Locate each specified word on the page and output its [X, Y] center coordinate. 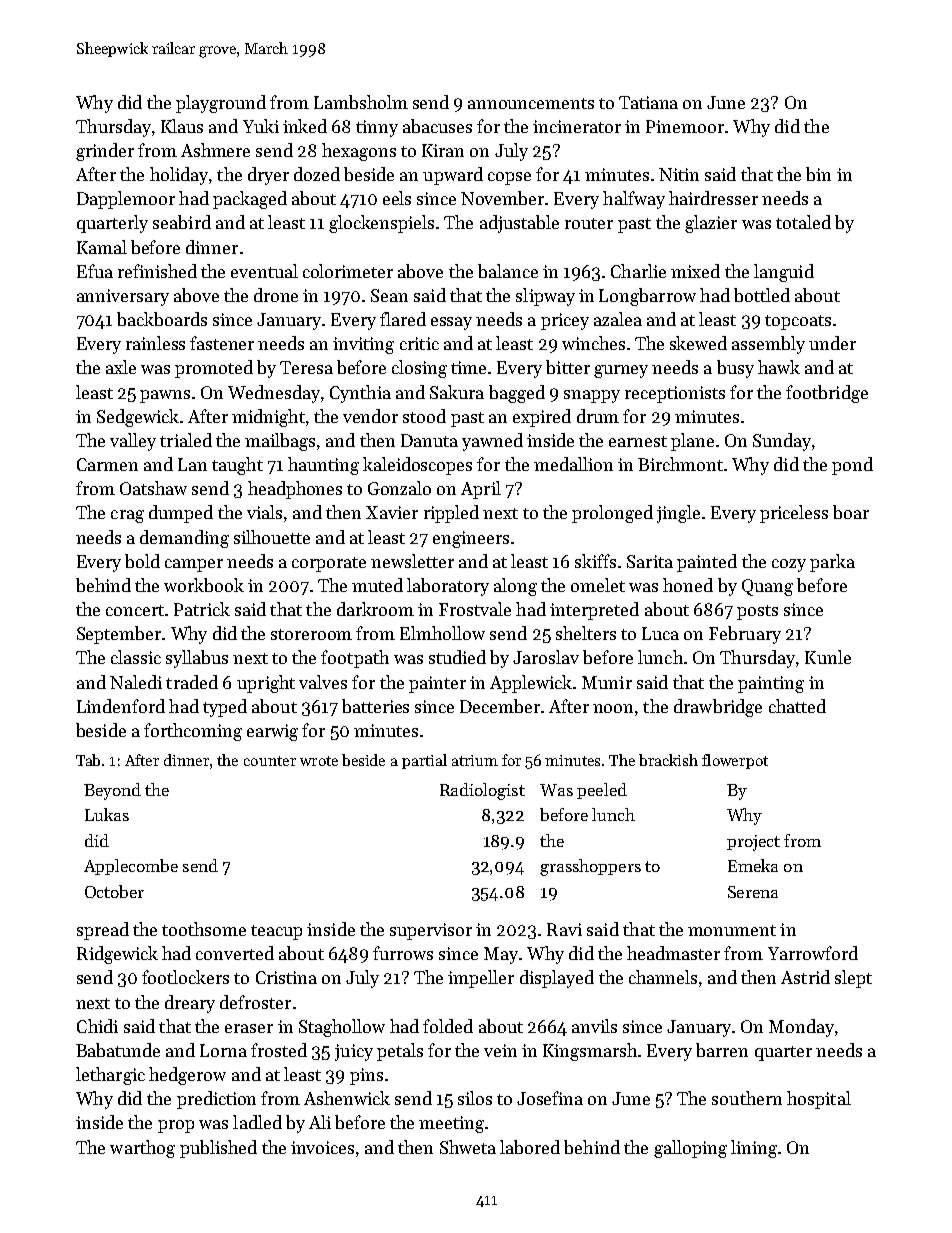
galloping [690, 1149]
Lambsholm [361, 102]
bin [818, 174]
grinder [105, 152]
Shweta [468, 1147]
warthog [142, 1149]
